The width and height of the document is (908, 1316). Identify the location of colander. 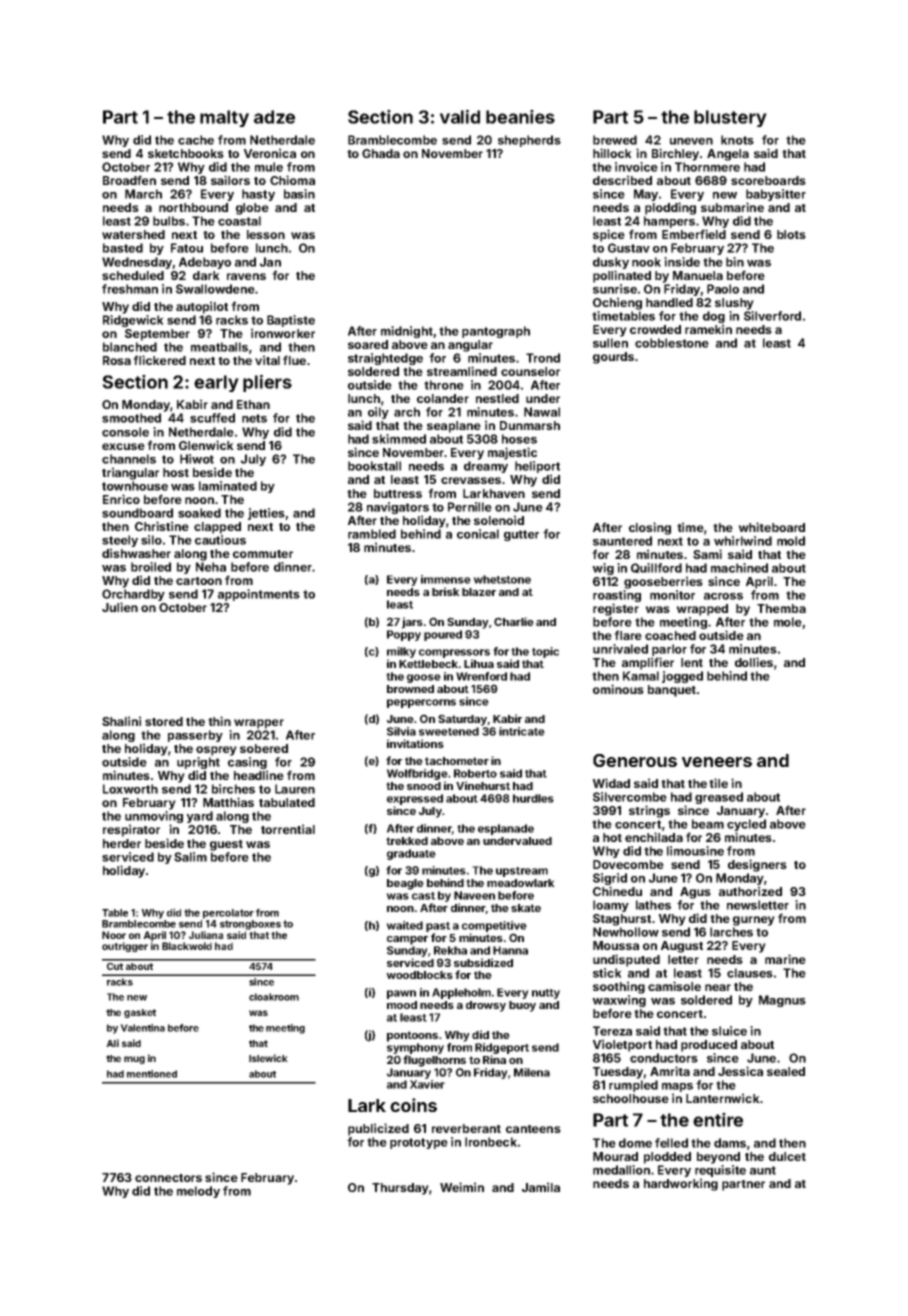
(443, 398).
